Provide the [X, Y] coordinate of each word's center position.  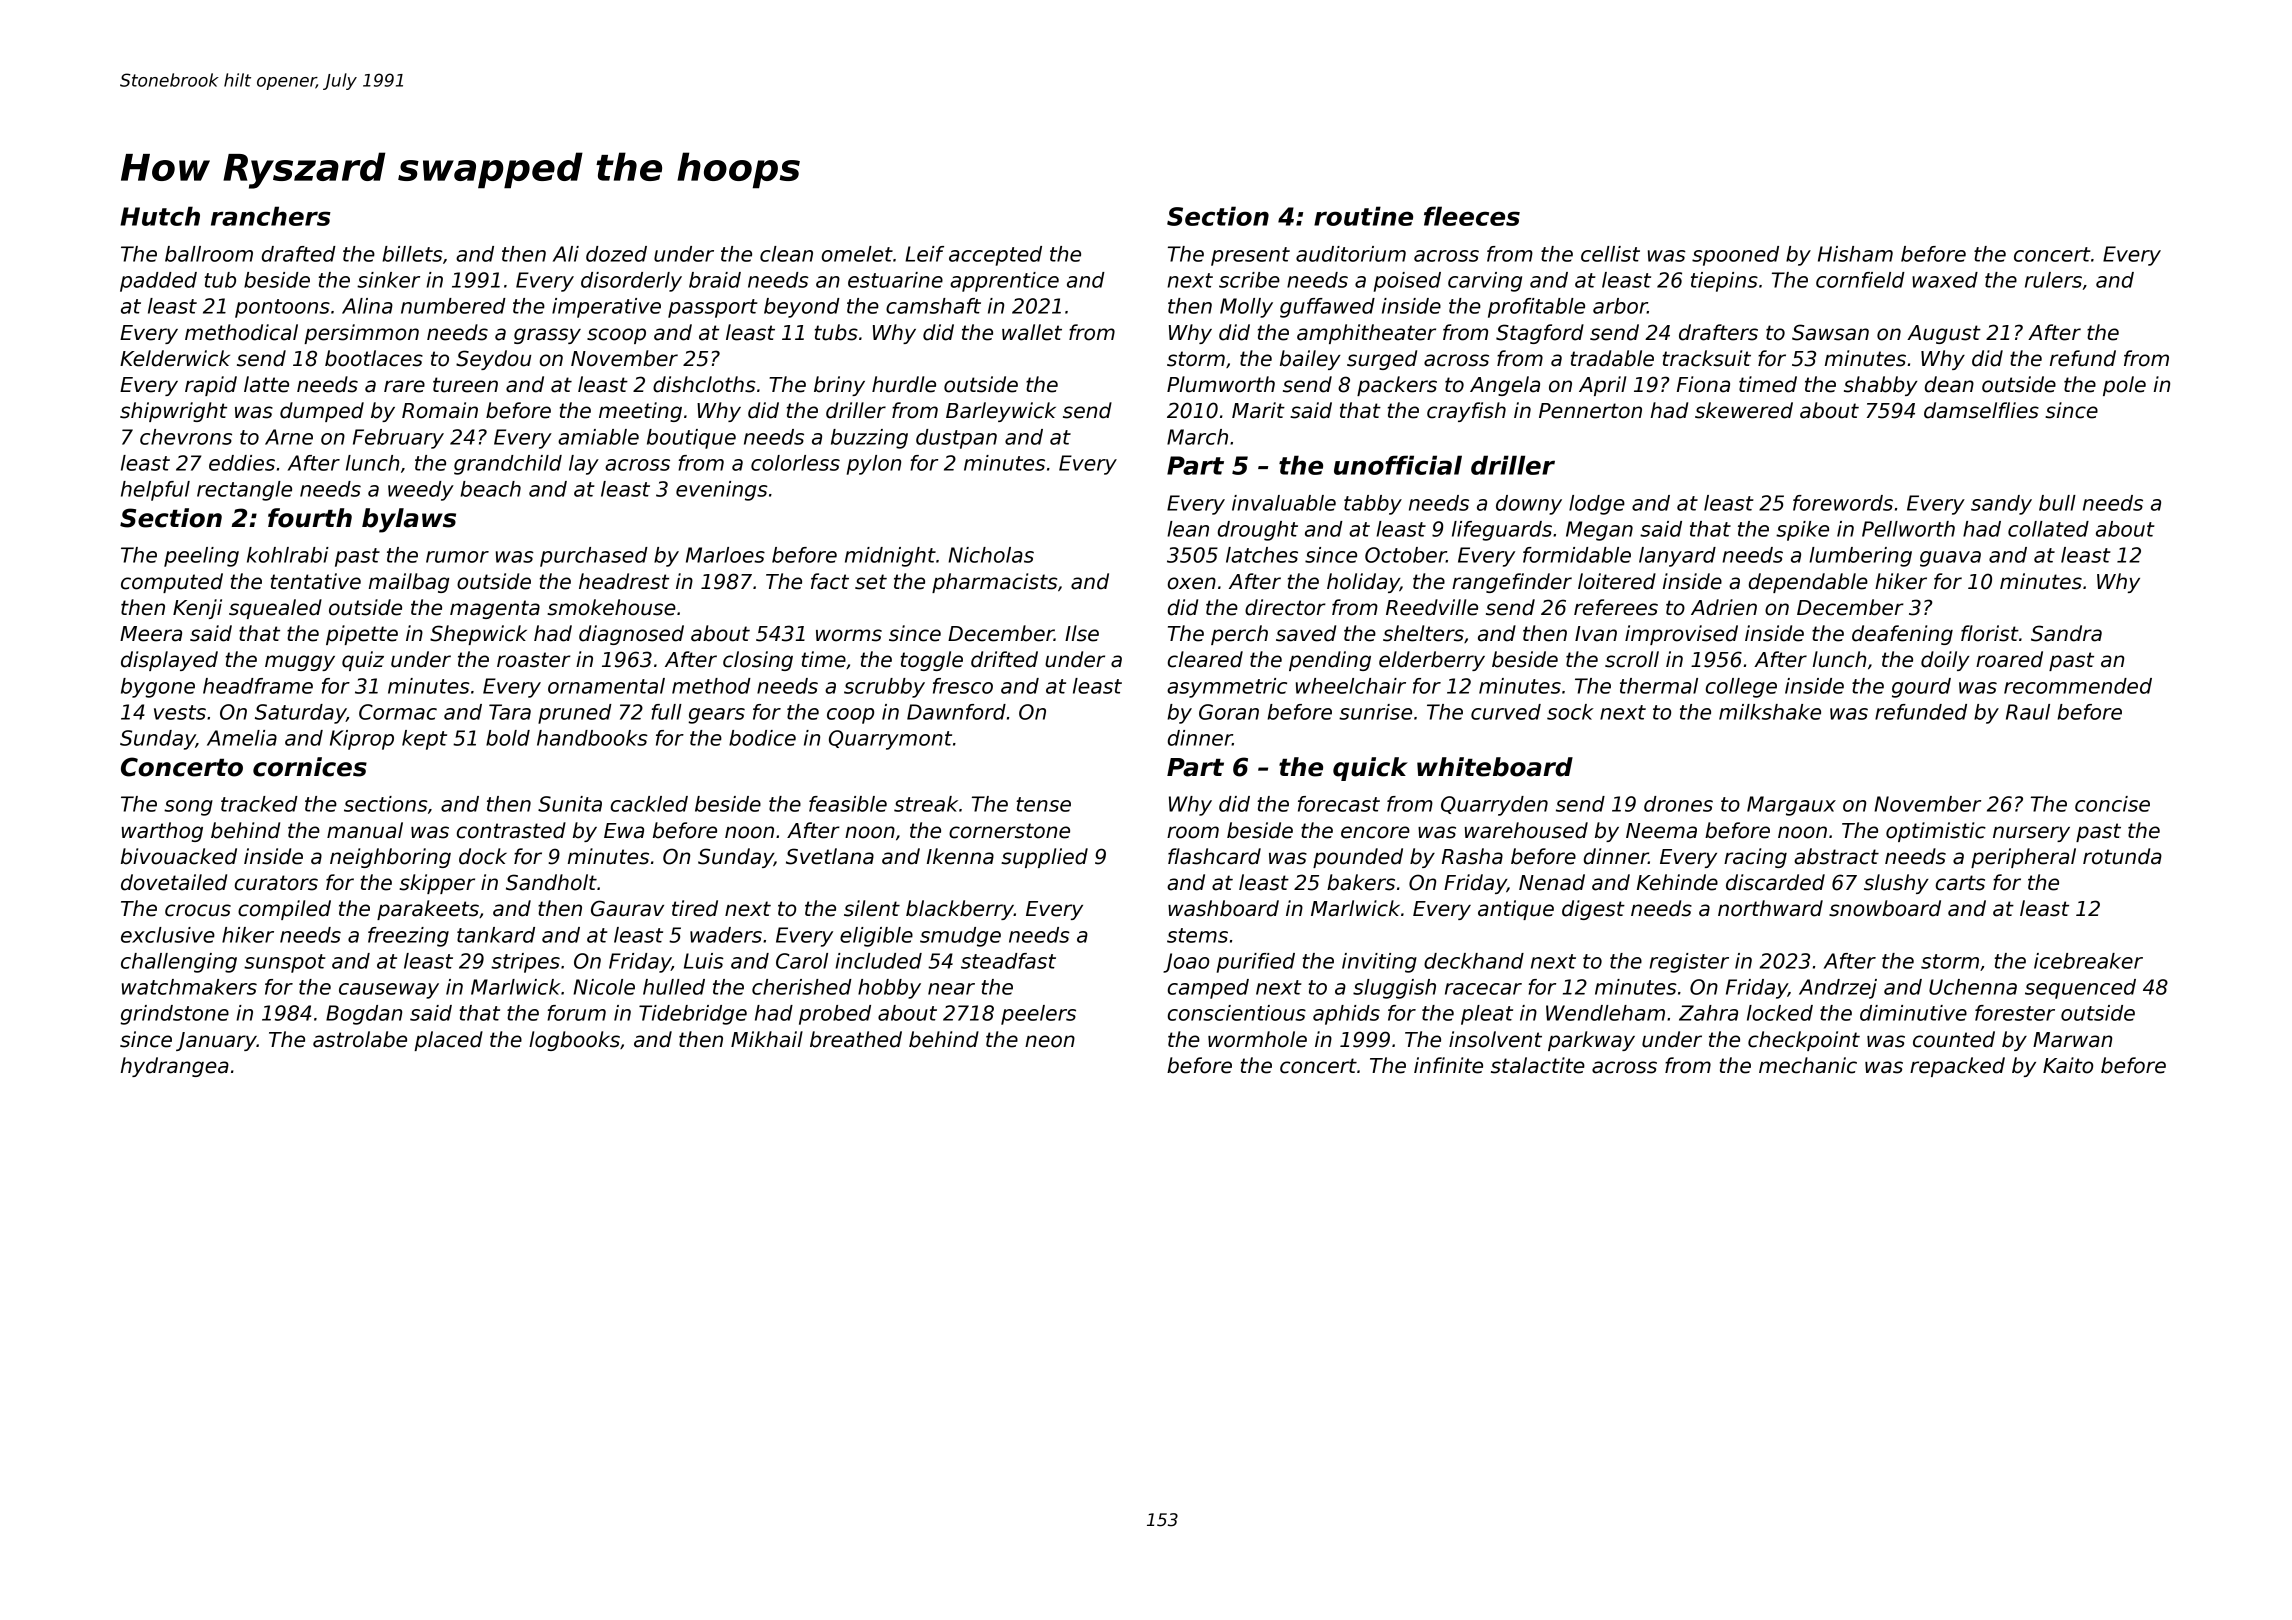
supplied [1044, 858]
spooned [1735, 256]
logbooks [574, 1041]
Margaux [1791, 806]
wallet [1032, 332]
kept [424, 740]
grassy [547, 336]
